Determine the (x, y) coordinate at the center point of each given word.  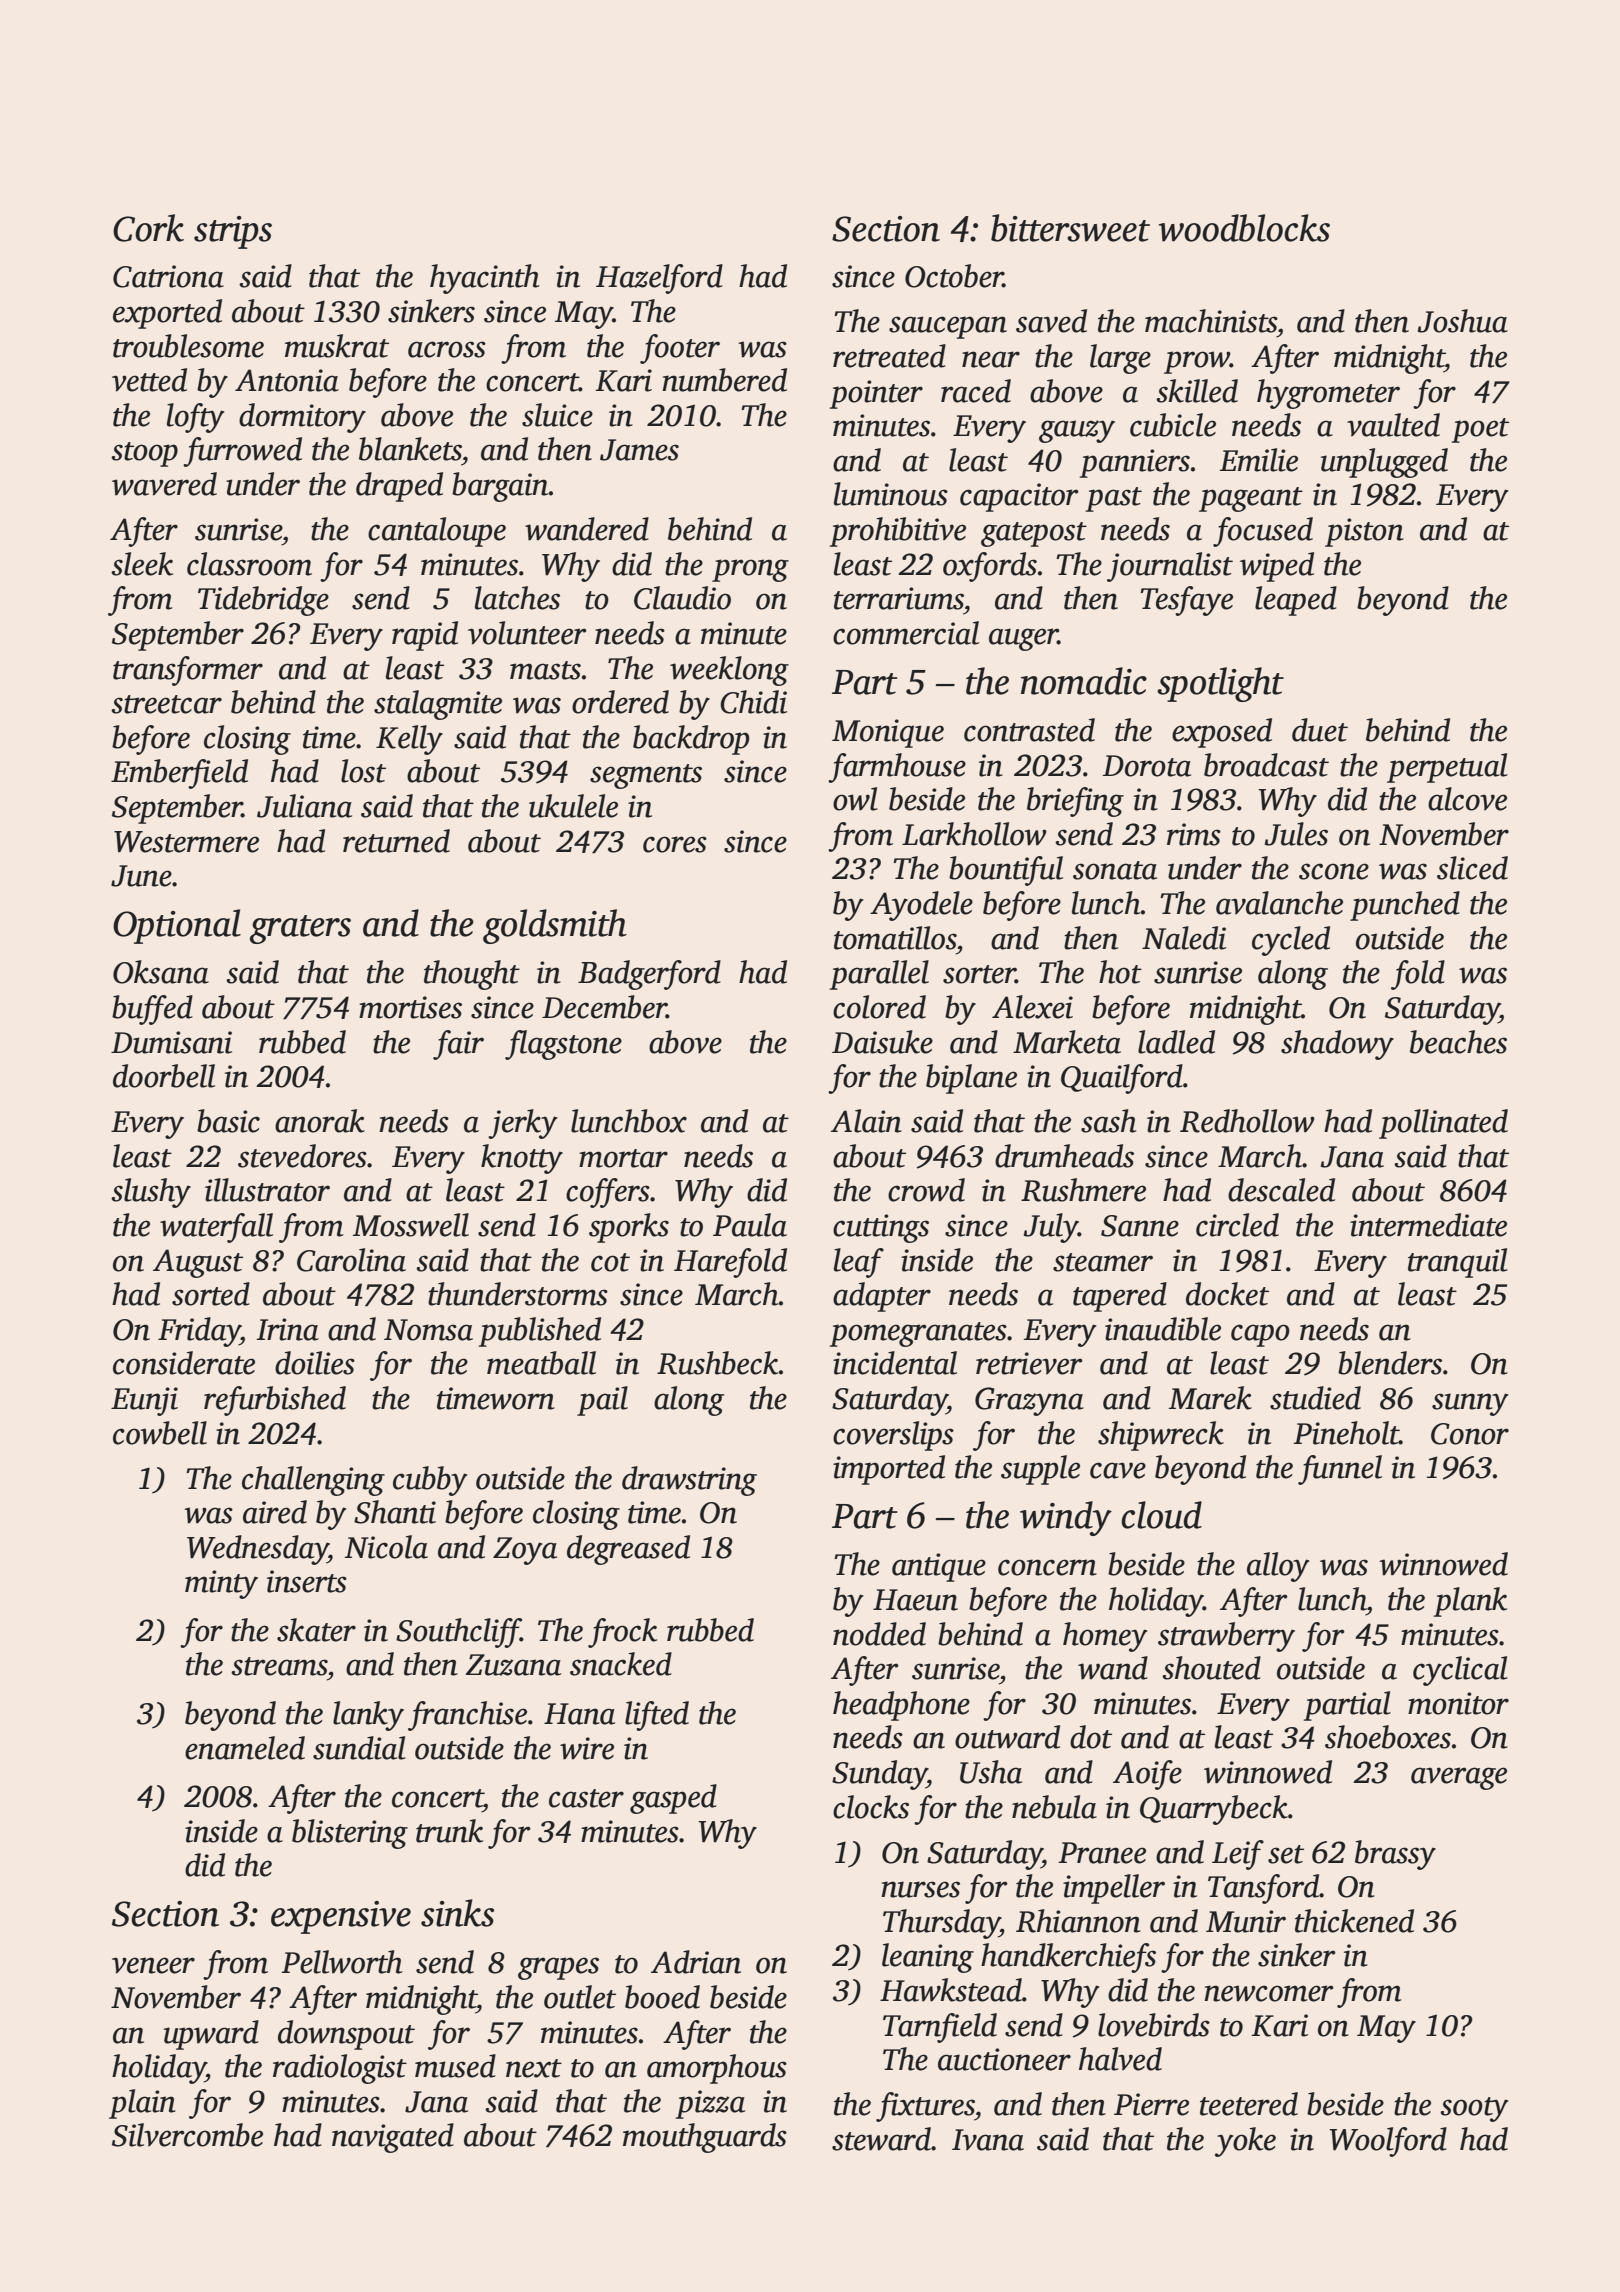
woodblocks (1244, 228)
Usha (991, 1772)
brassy (1395, 1855)
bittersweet (1070, 228)
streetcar (166, 704)
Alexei (1032, 1007)
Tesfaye (1186, 601)
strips (233, 232)
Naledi (1184, 938)
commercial (906, 633)
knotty (522, 1159)
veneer (153, 1965)
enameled (245, 1748)
